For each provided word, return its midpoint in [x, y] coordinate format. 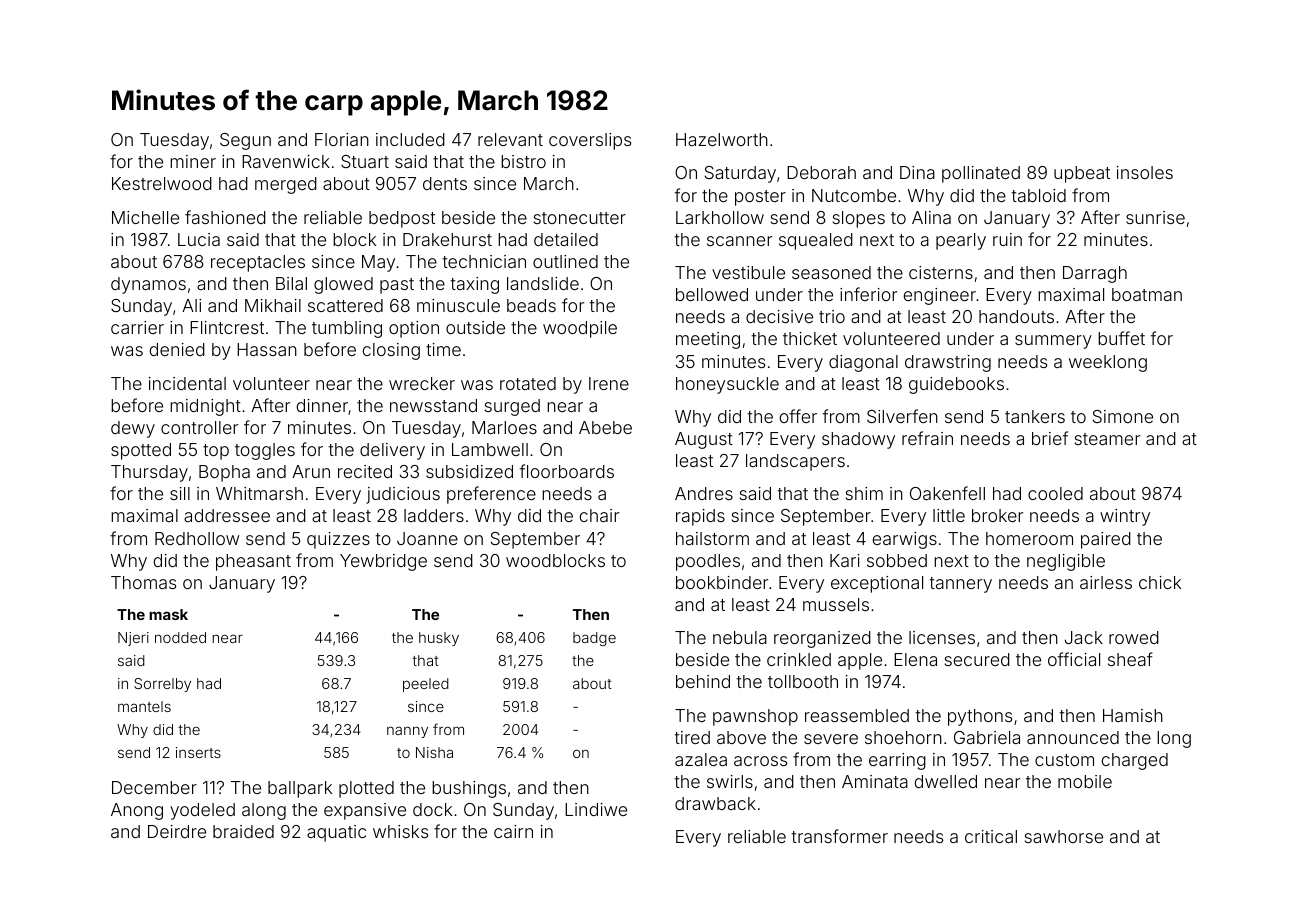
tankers [1035, 416]
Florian [342, 139]
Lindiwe [596, 809]
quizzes [338, 540]
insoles [1145, 172]
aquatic [336, 833]
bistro [523, 161]
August [704, 440]
